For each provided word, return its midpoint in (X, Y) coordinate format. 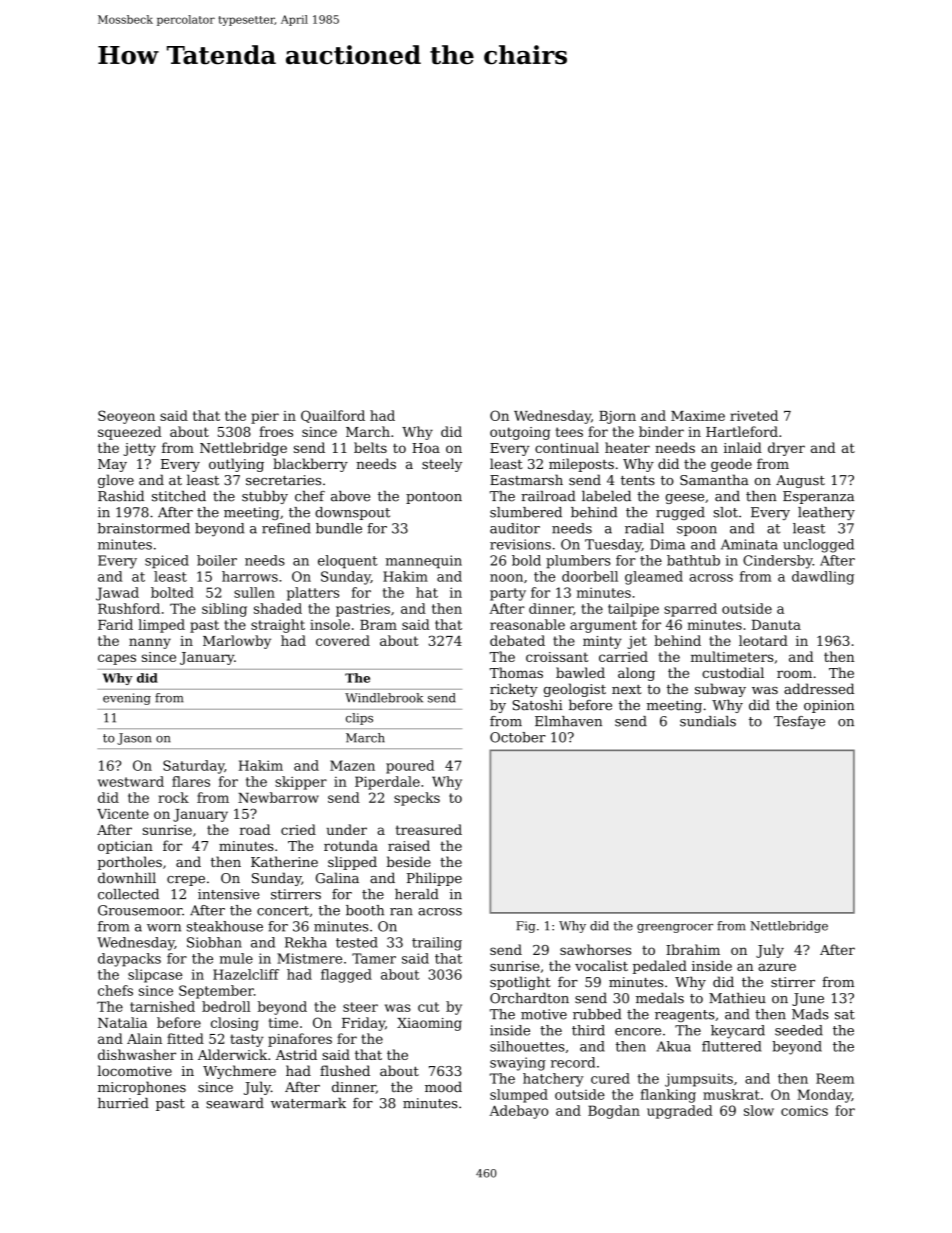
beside (409, 861)
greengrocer (675, 928)
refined (286, 528)
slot (726, 512)
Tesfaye (799, 722)
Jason (134, 739)
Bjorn (617, 417)
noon (506, 578)
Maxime (698, 416)
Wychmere (239, 1072)
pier (265, 417)
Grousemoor (140, 910)
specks (417, 799)
